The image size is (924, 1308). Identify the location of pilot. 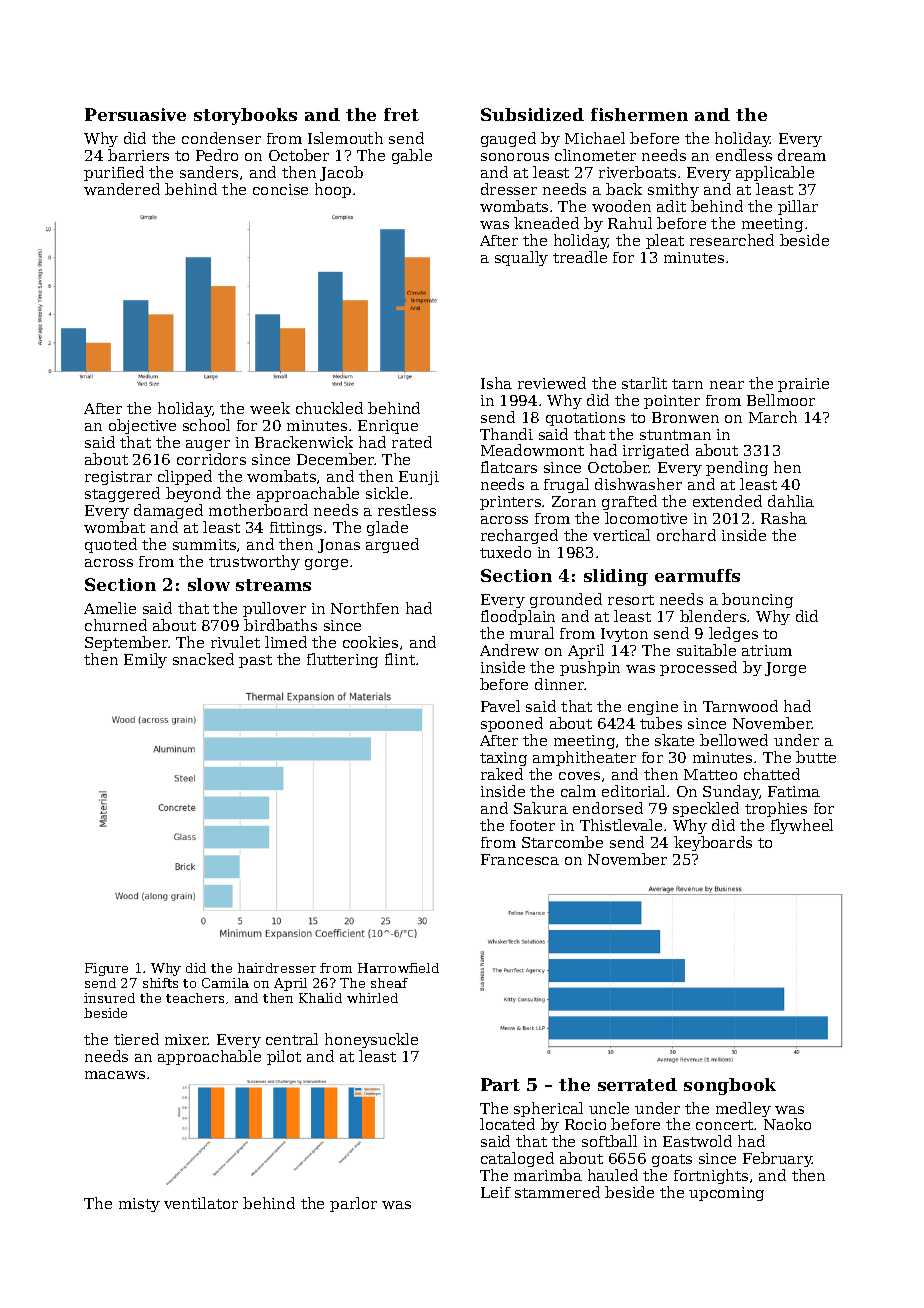
(284, 1057).
